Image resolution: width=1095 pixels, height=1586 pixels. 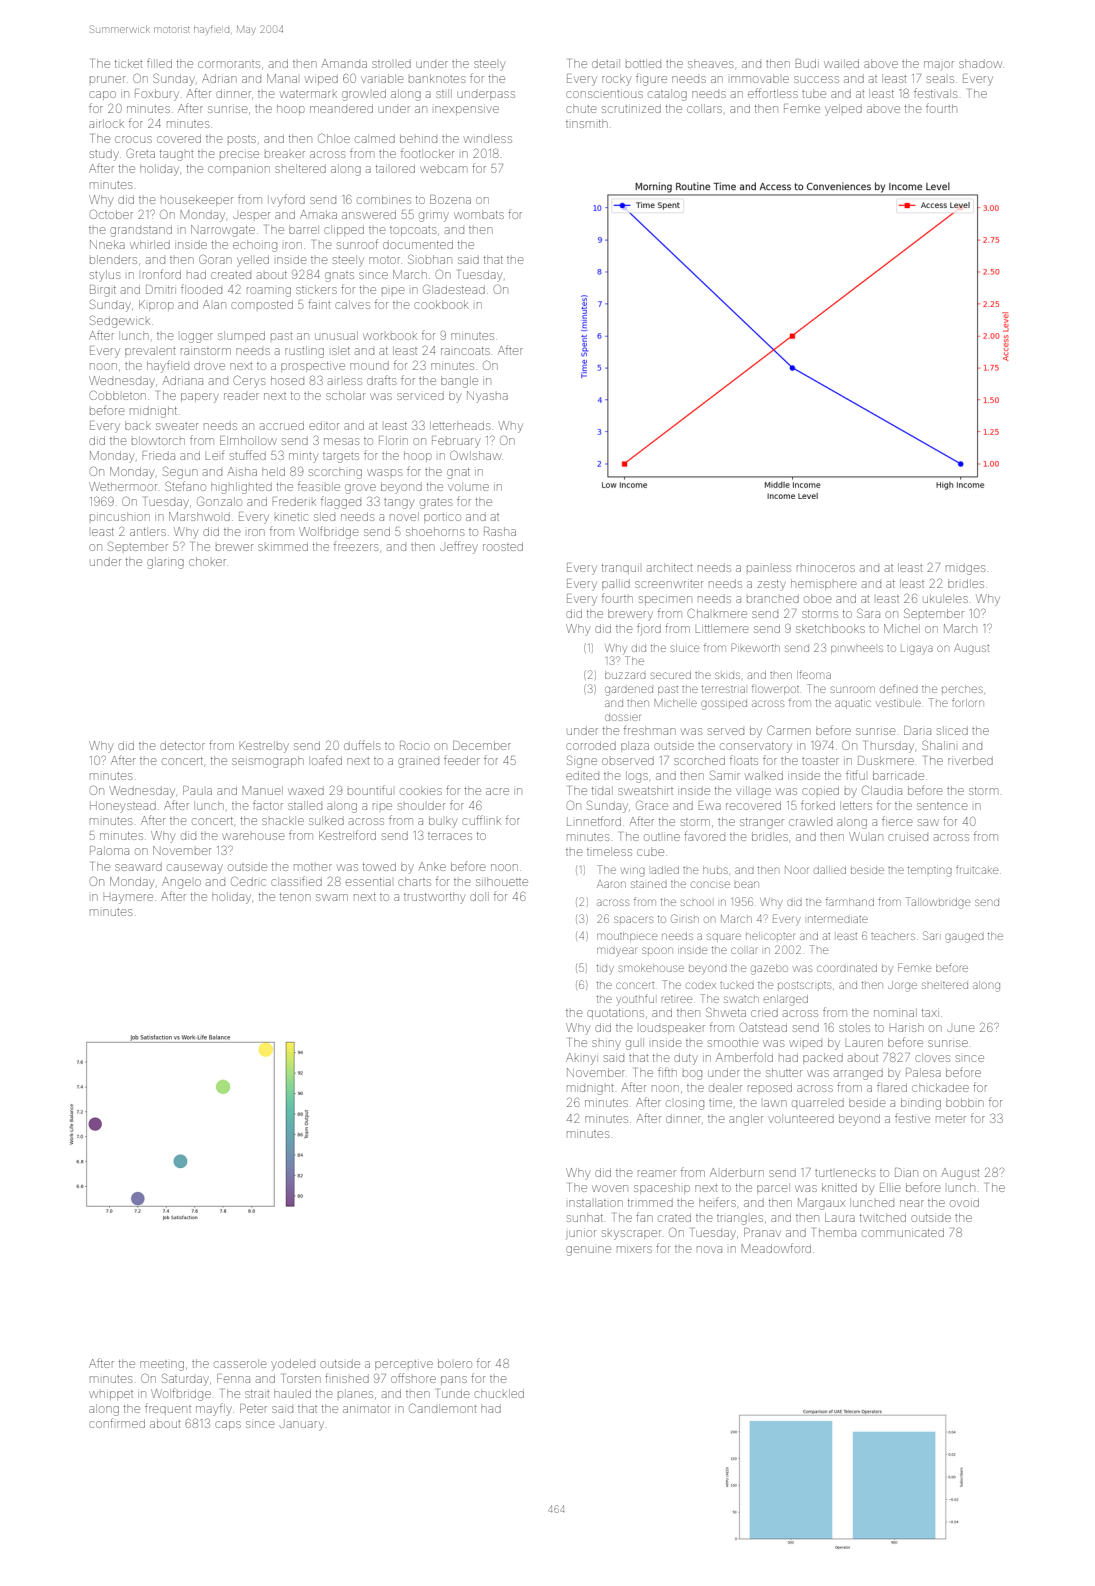 What do you see at coordinates (437, 78) in the page?
I see `banknotes` at bounding box center [437, 78].
